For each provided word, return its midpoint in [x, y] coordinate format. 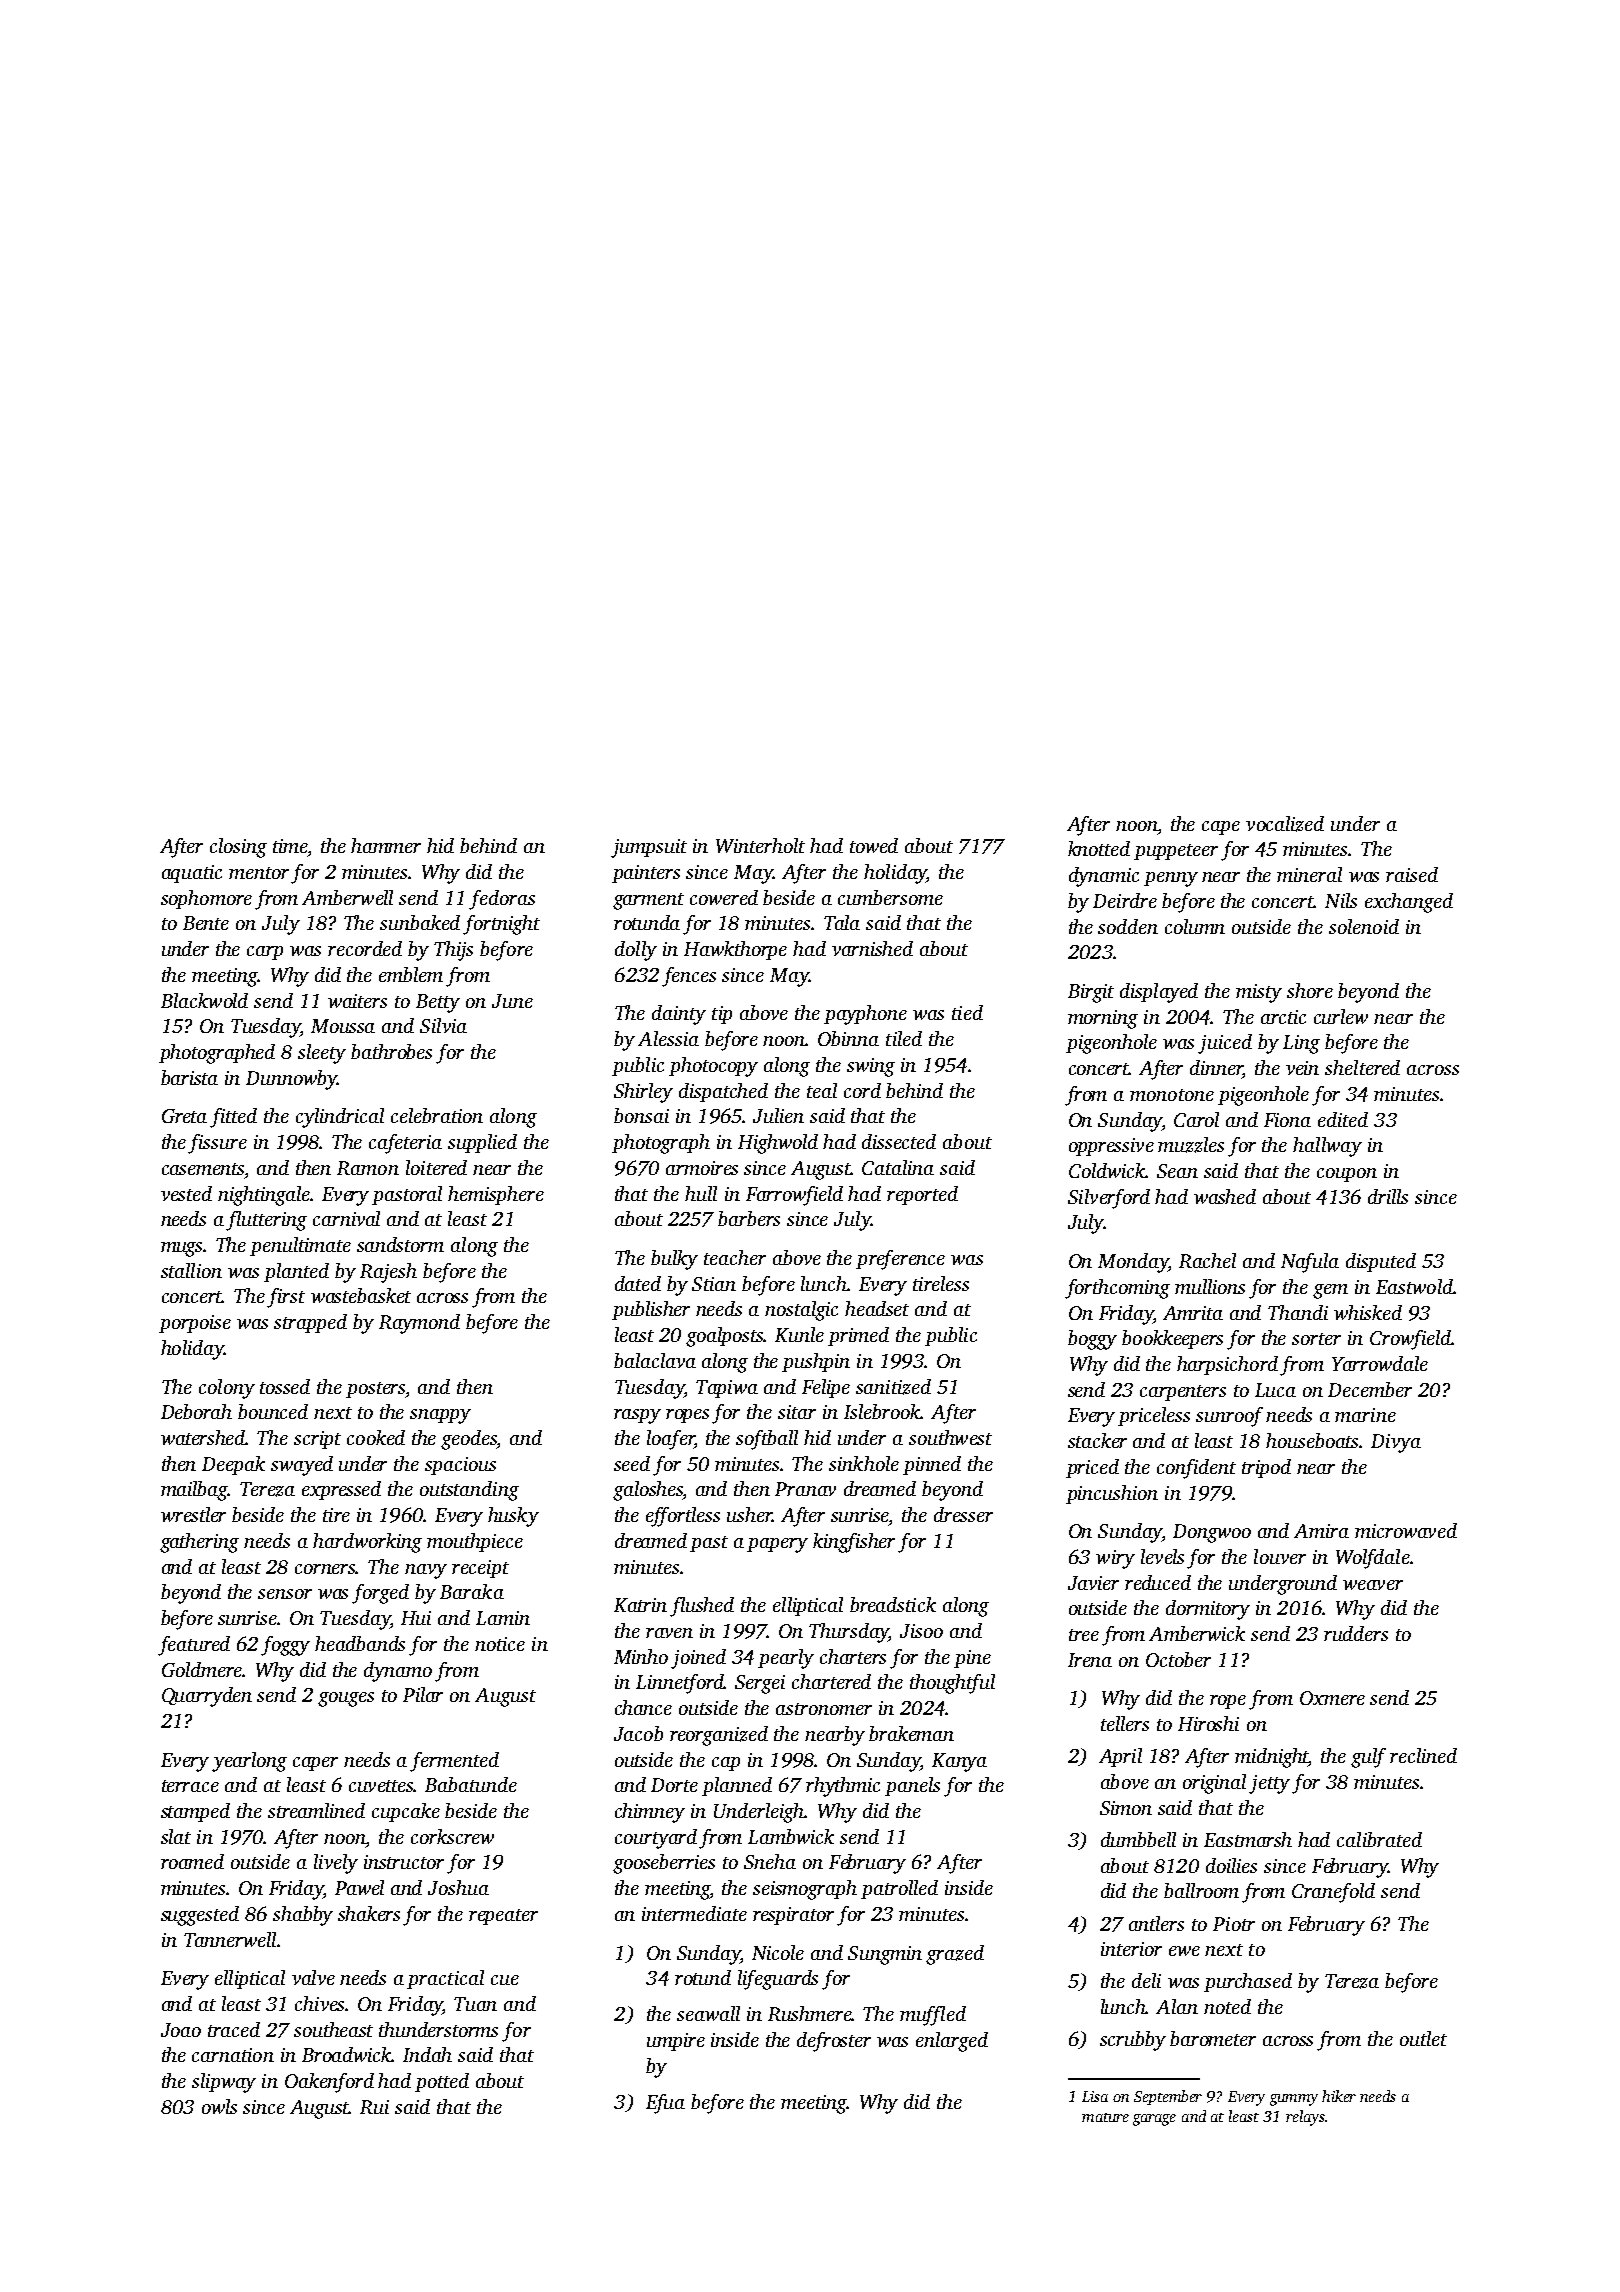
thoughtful [952, 1684]
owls [219, 2106]
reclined [1423, 1755]
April [1120, 1757]
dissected [899, 1141]
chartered [831, 1681]
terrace [190, 1786]
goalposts [725, 1337]
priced [1092, 1468]
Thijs [453, 951]
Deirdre [1125, 900]
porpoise [195, 1324]
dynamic [1104, 877]
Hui [416, 1618]
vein [1302, 1068]
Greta [184, 1116]
